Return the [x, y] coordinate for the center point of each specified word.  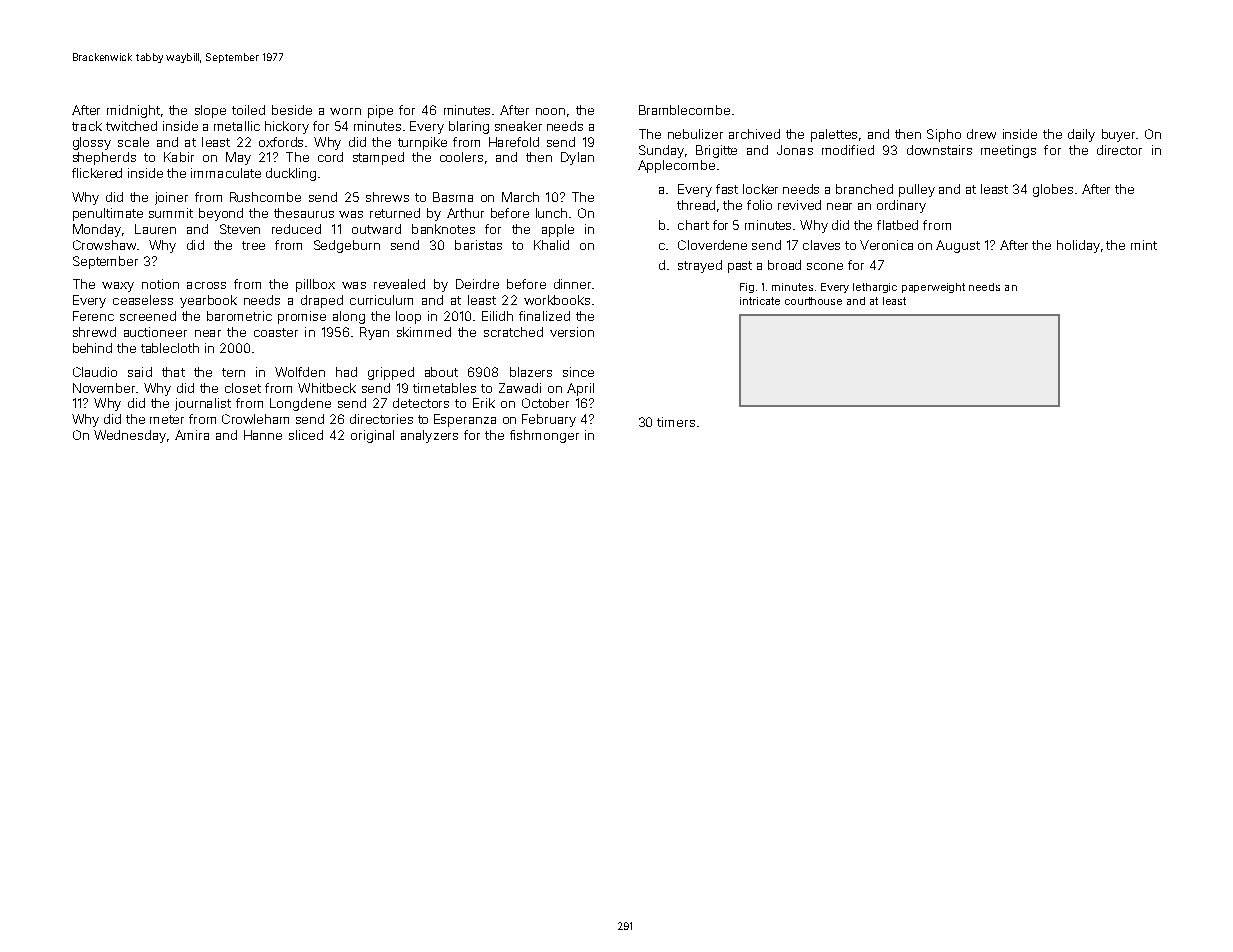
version [572, 332]
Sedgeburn [347, 246]
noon [550, 111]
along [349, 317]
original [372, 436]
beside [292, 110]
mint [1144, 245]
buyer [1118, 135]
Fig [747, 288]
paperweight [933, 288]
